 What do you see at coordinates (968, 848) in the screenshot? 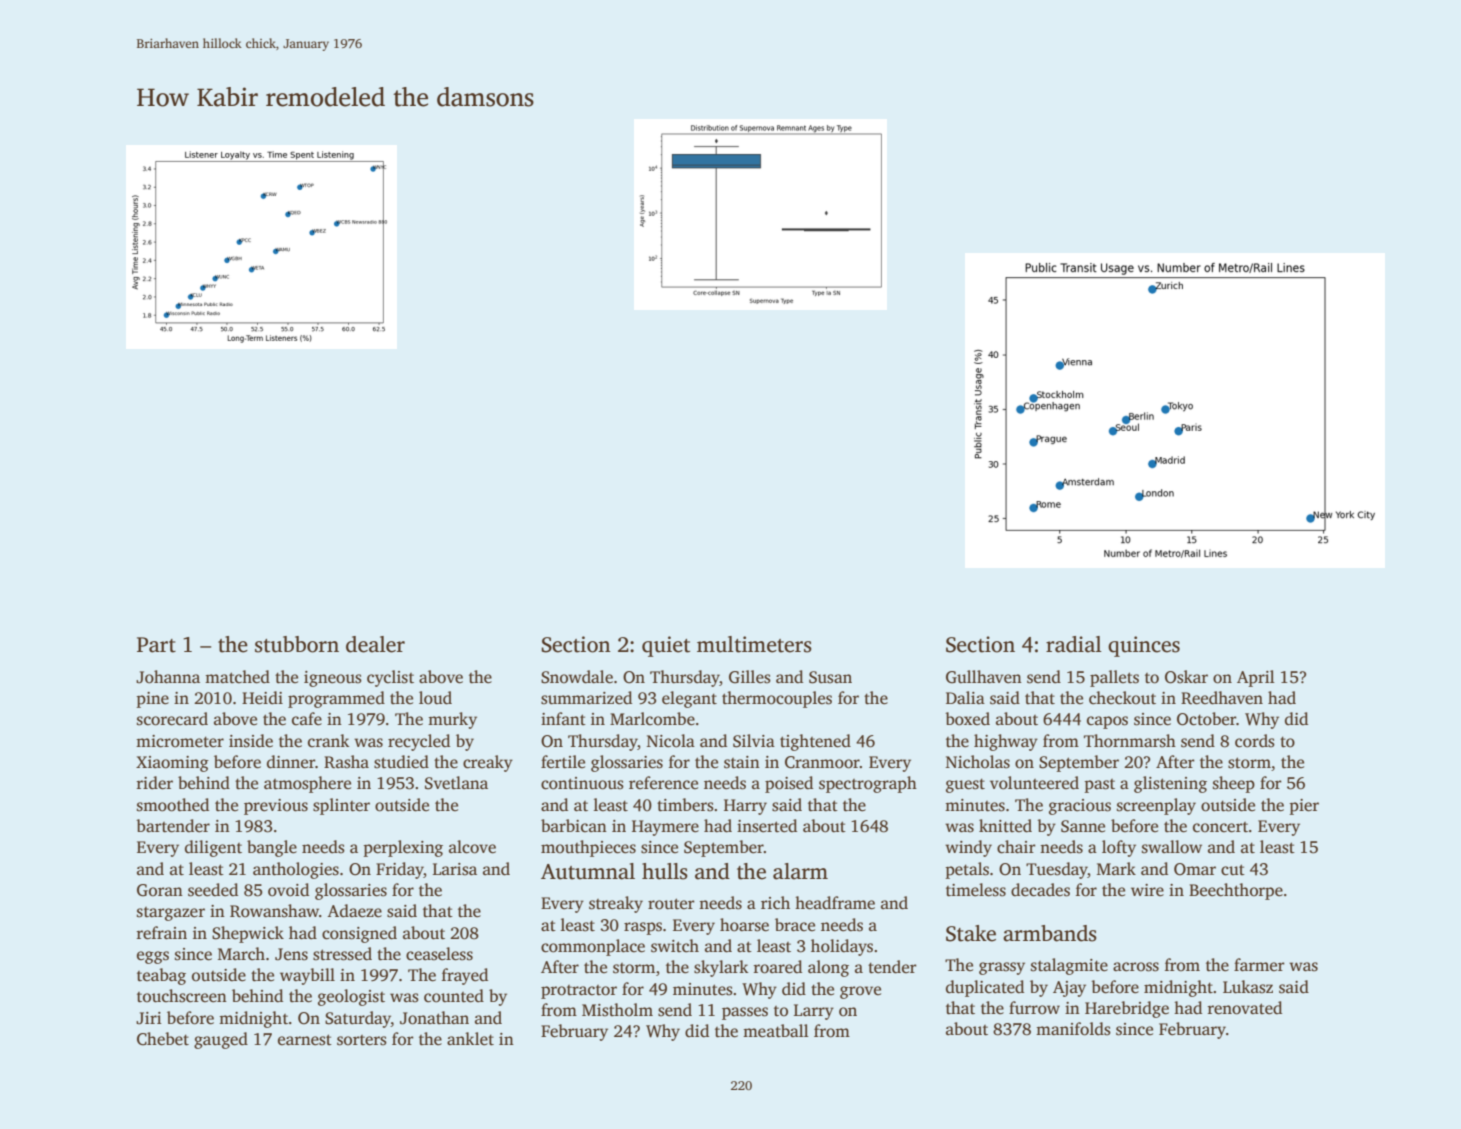
I see `windy` at bounding box center [968, 848].
